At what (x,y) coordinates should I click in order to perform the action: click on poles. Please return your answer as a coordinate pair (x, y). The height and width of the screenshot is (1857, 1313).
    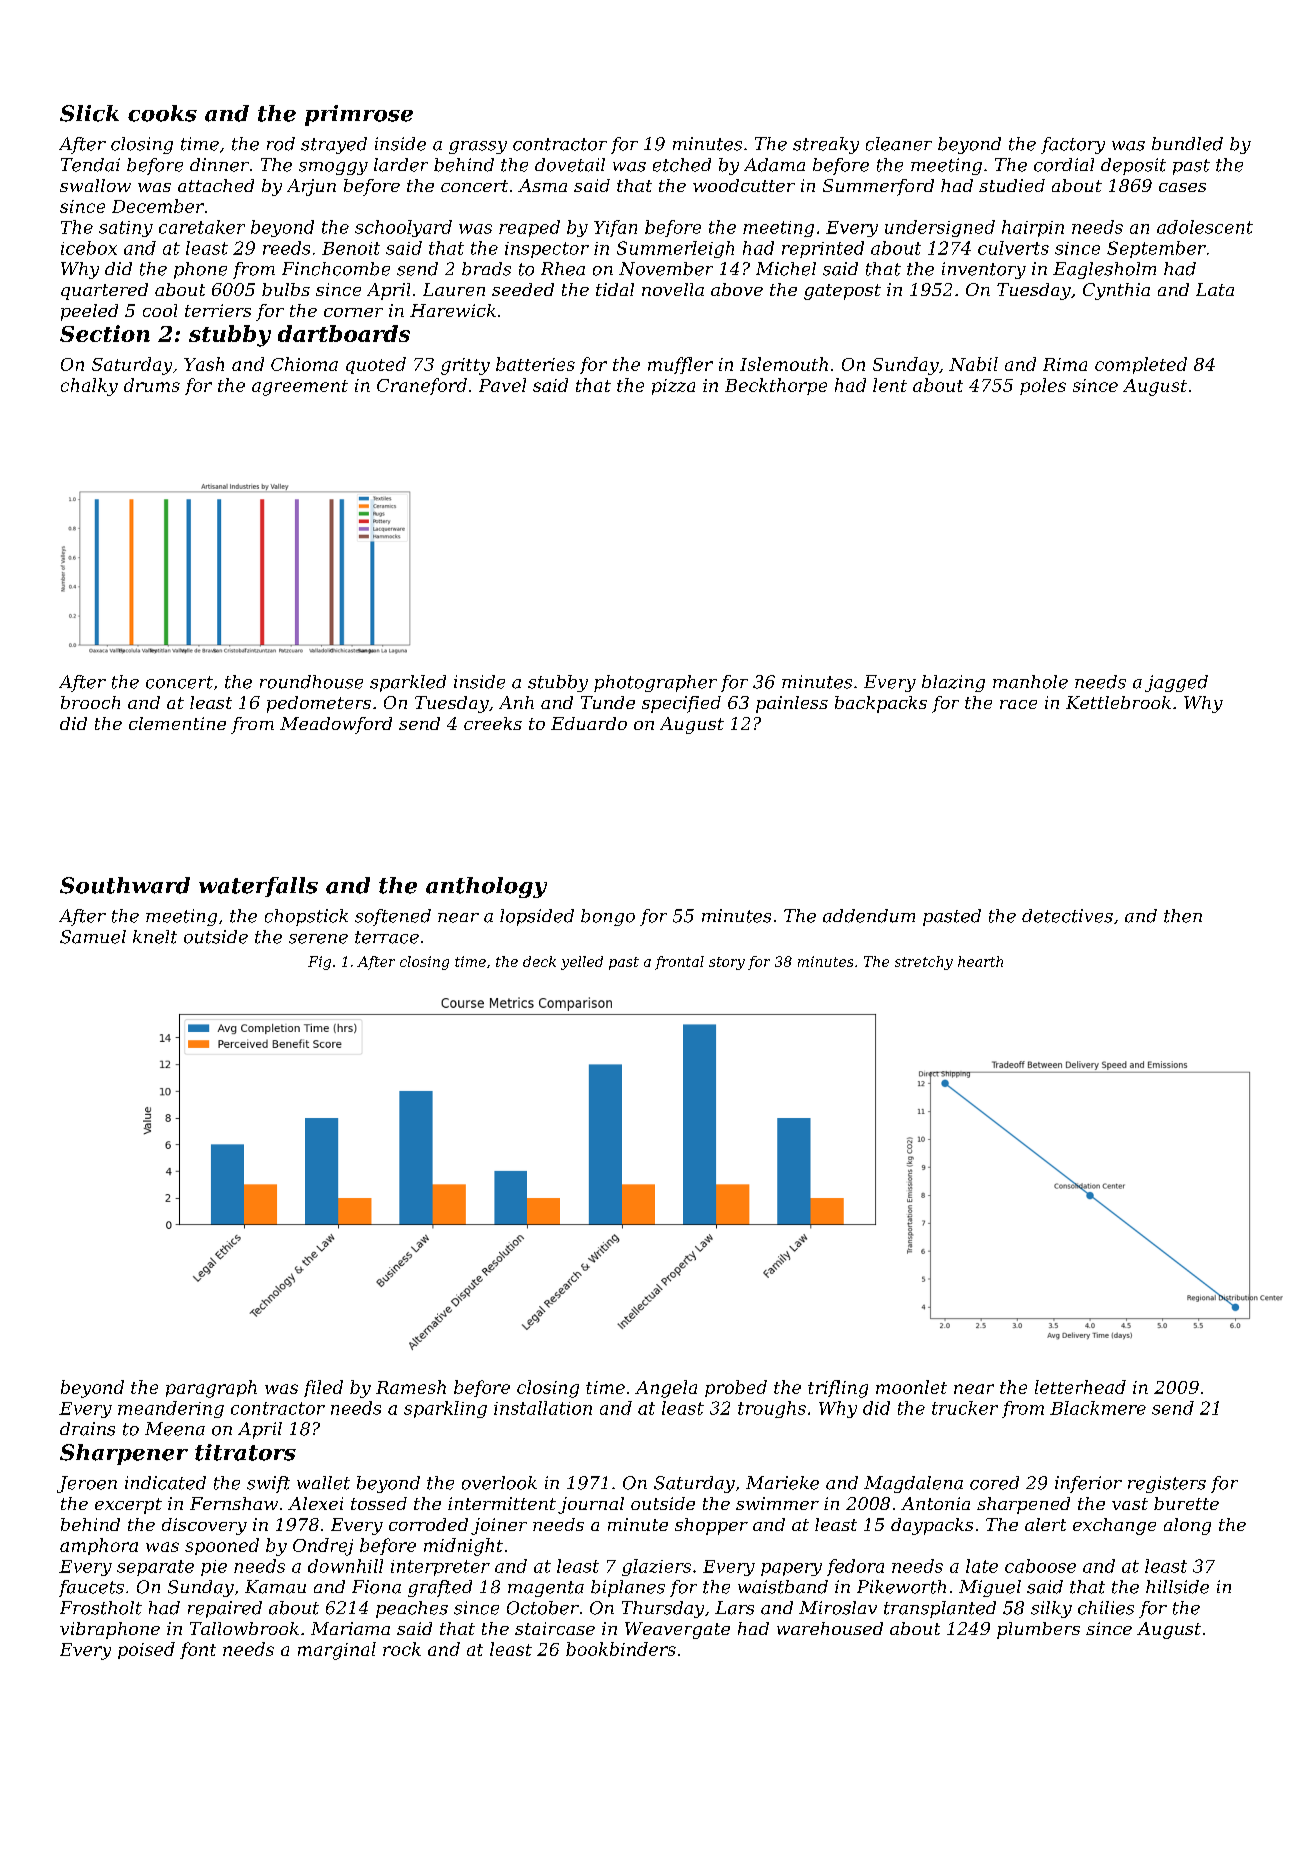
    Looking at the image, I should click on (1043, 386).
